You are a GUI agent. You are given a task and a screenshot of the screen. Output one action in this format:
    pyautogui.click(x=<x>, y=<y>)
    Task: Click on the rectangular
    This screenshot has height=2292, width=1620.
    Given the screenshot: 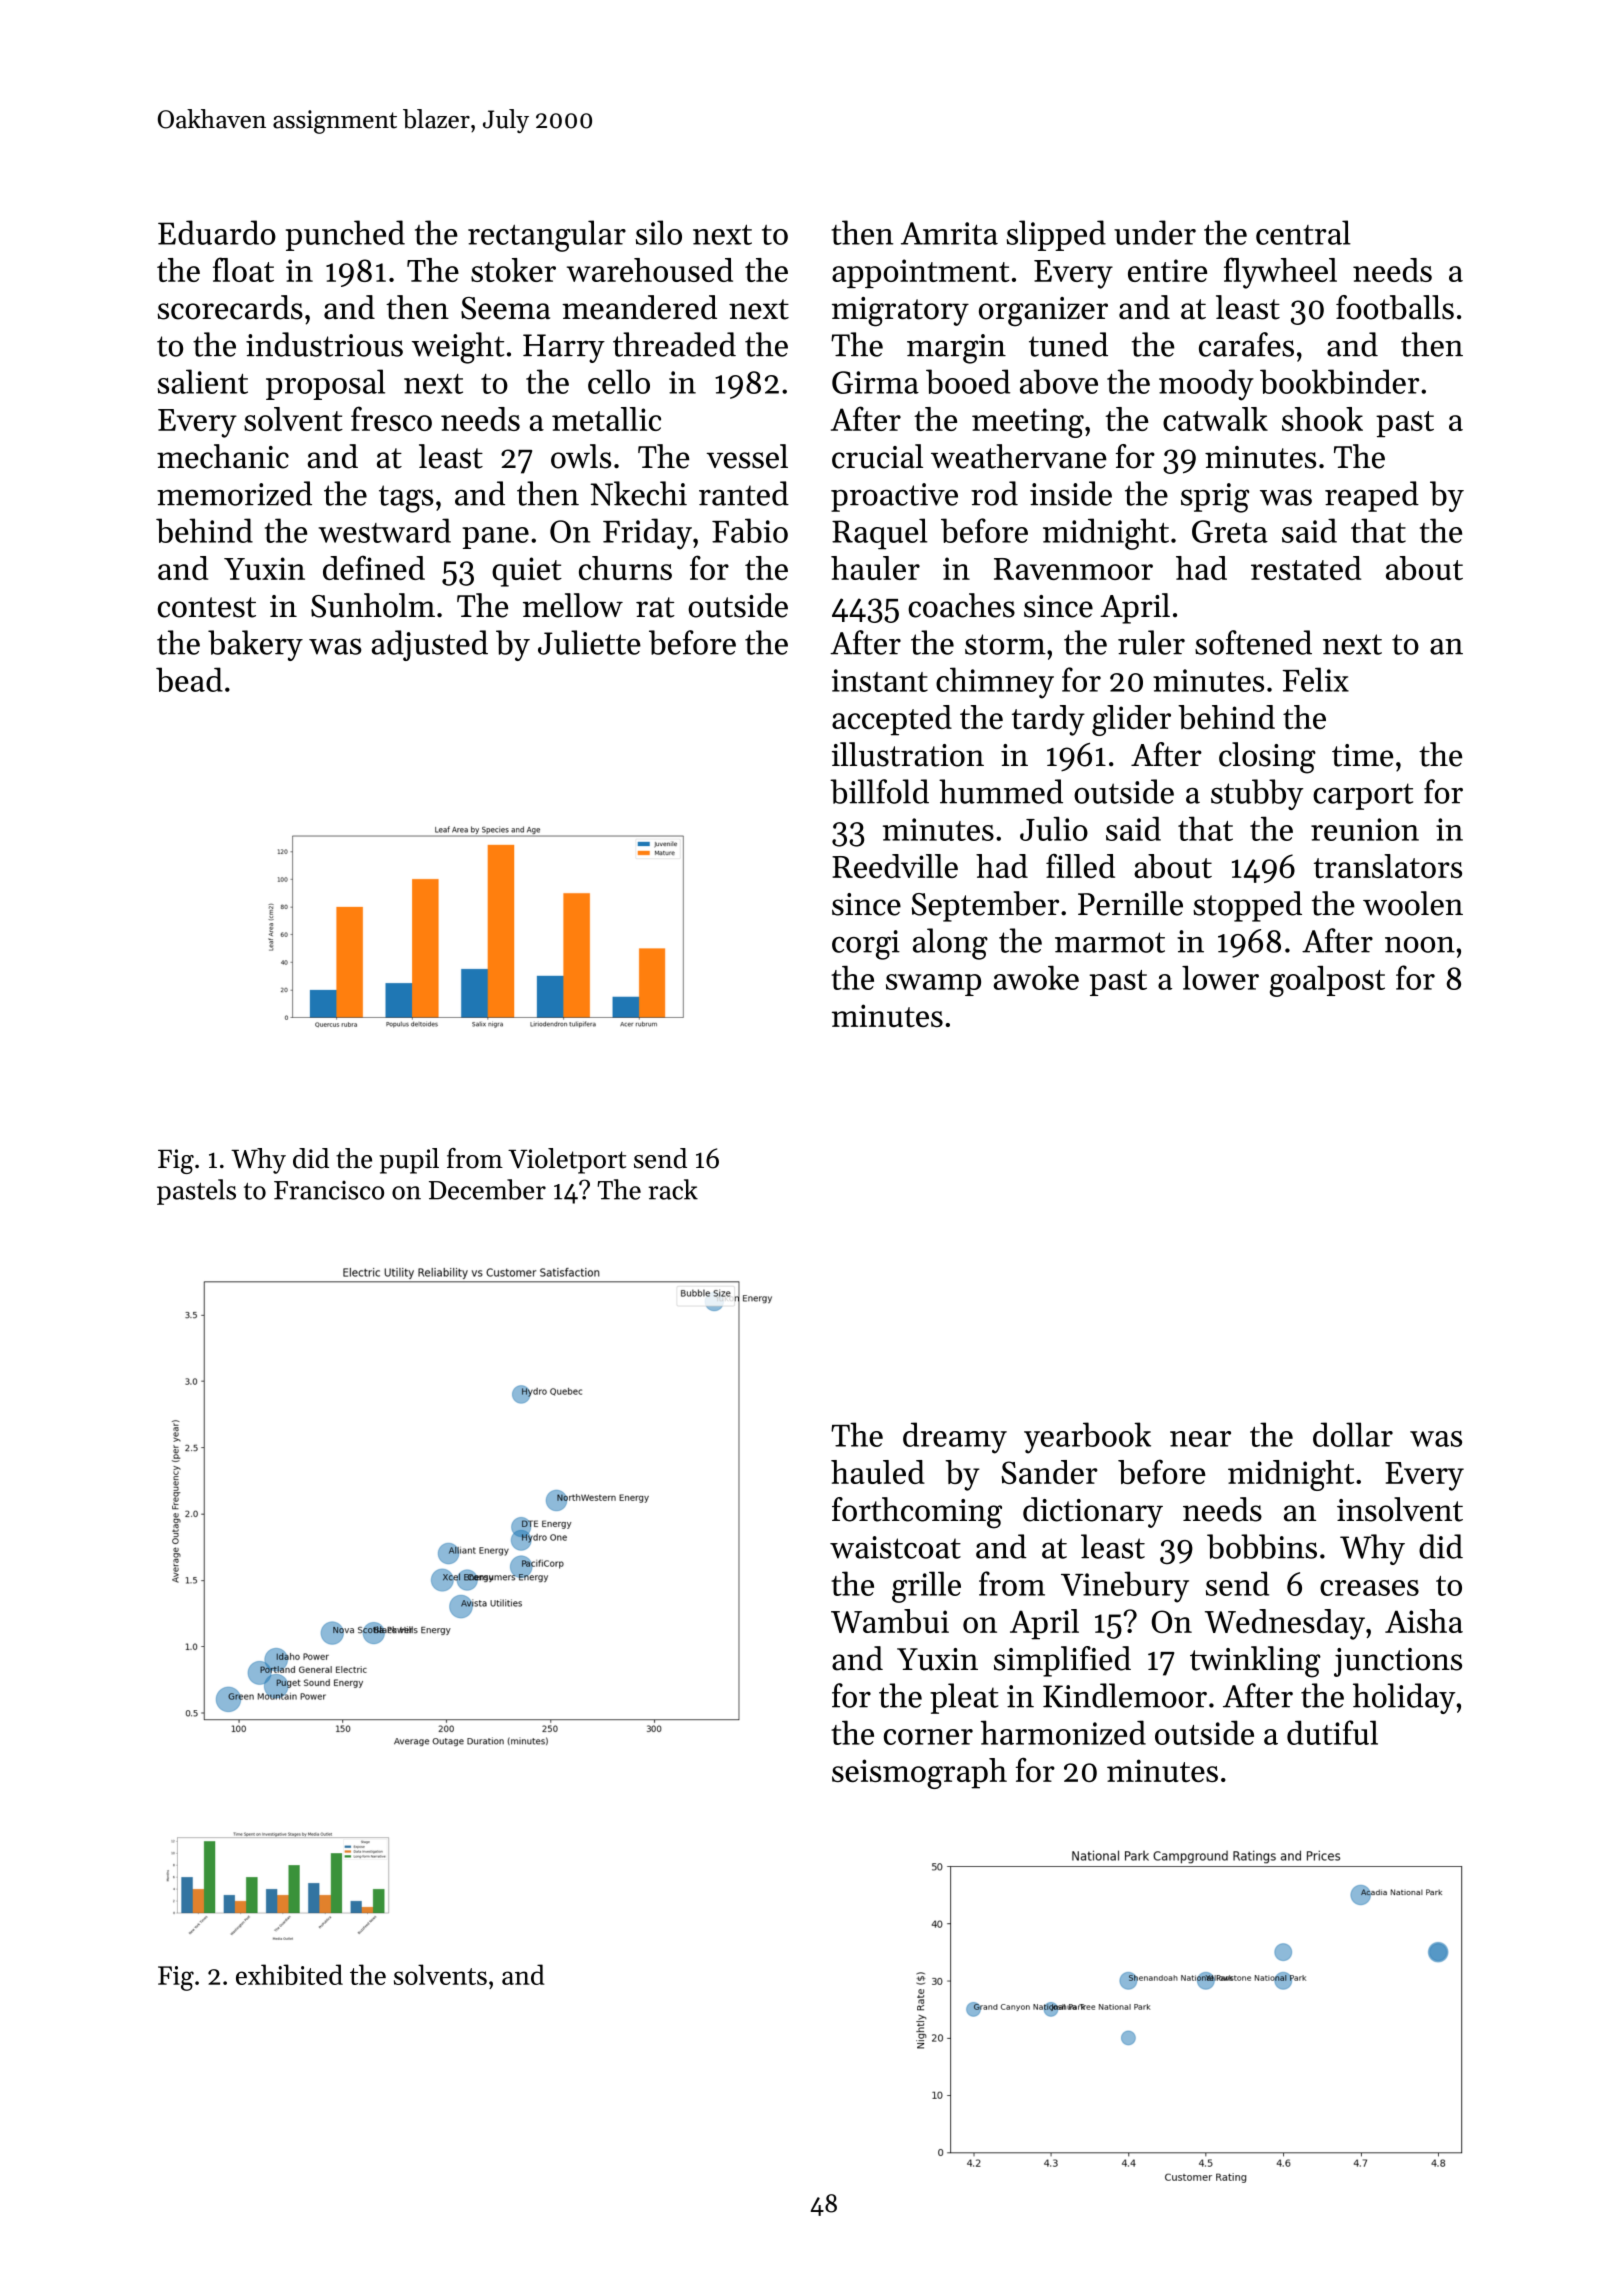 What is the action you would take?
    pyautogui.click(x=547, y=236)
